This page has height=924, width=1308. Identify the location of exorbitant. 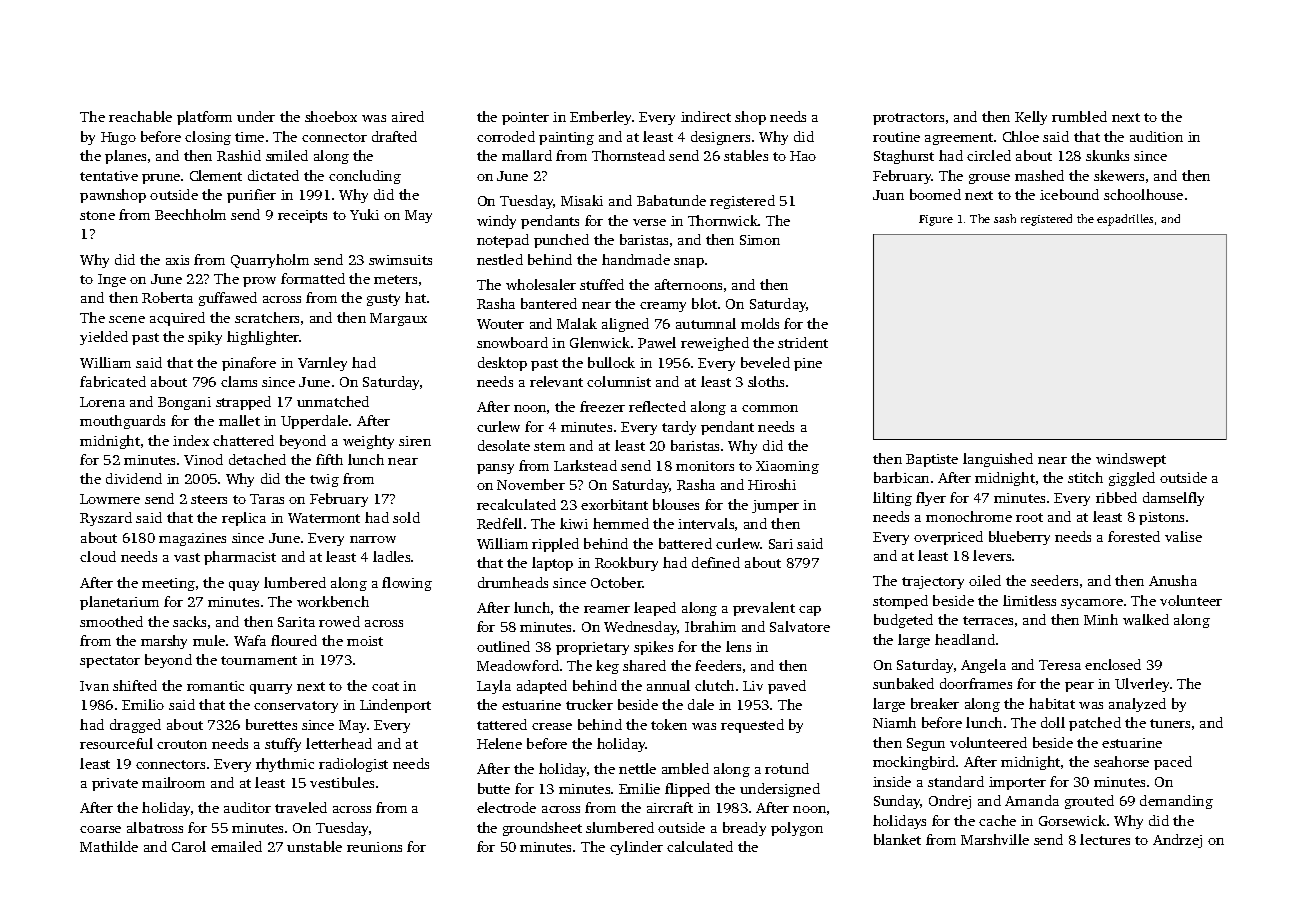
(614, 504).
